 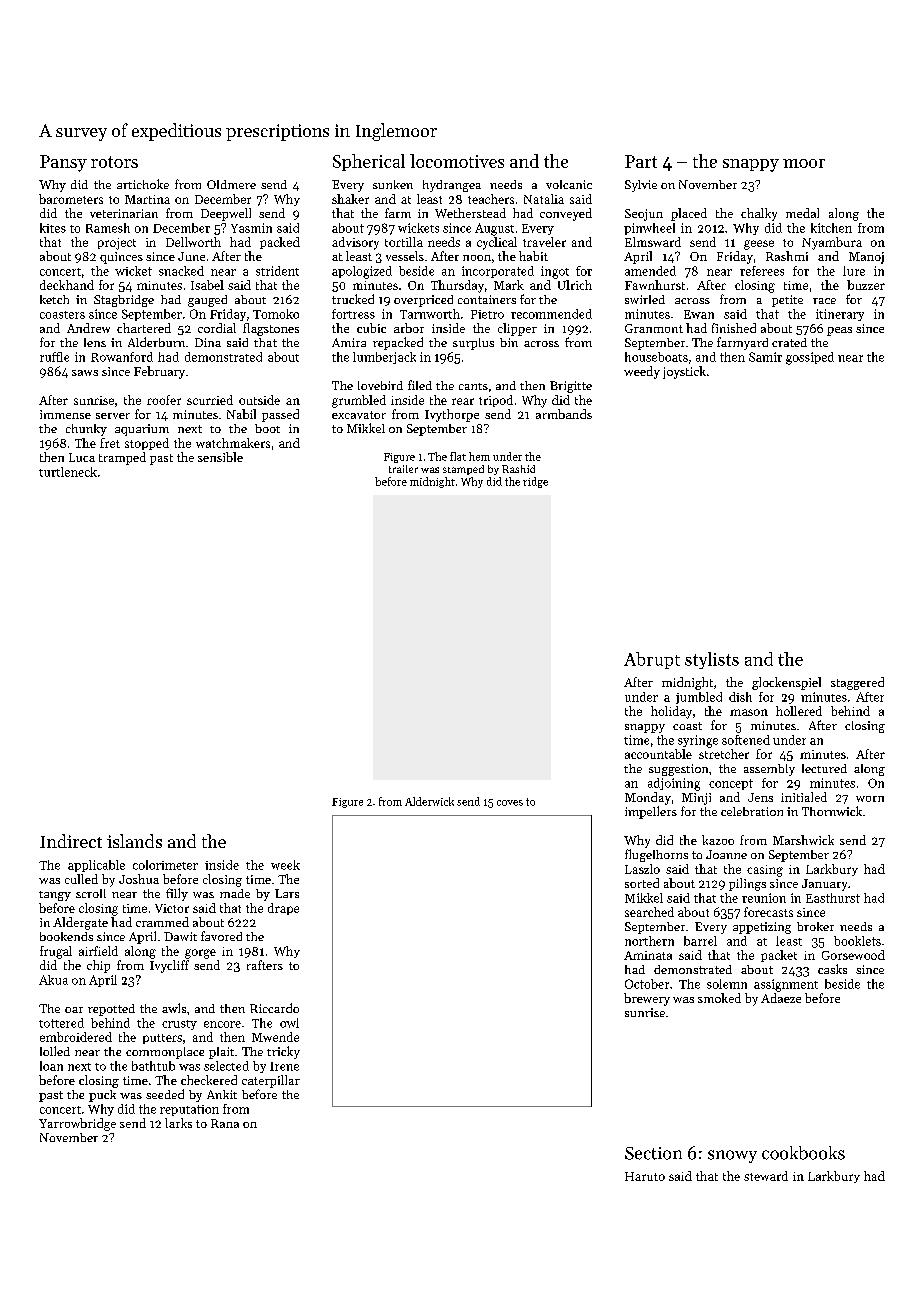 I want to click on snacked, so click(x=181, y=271).
